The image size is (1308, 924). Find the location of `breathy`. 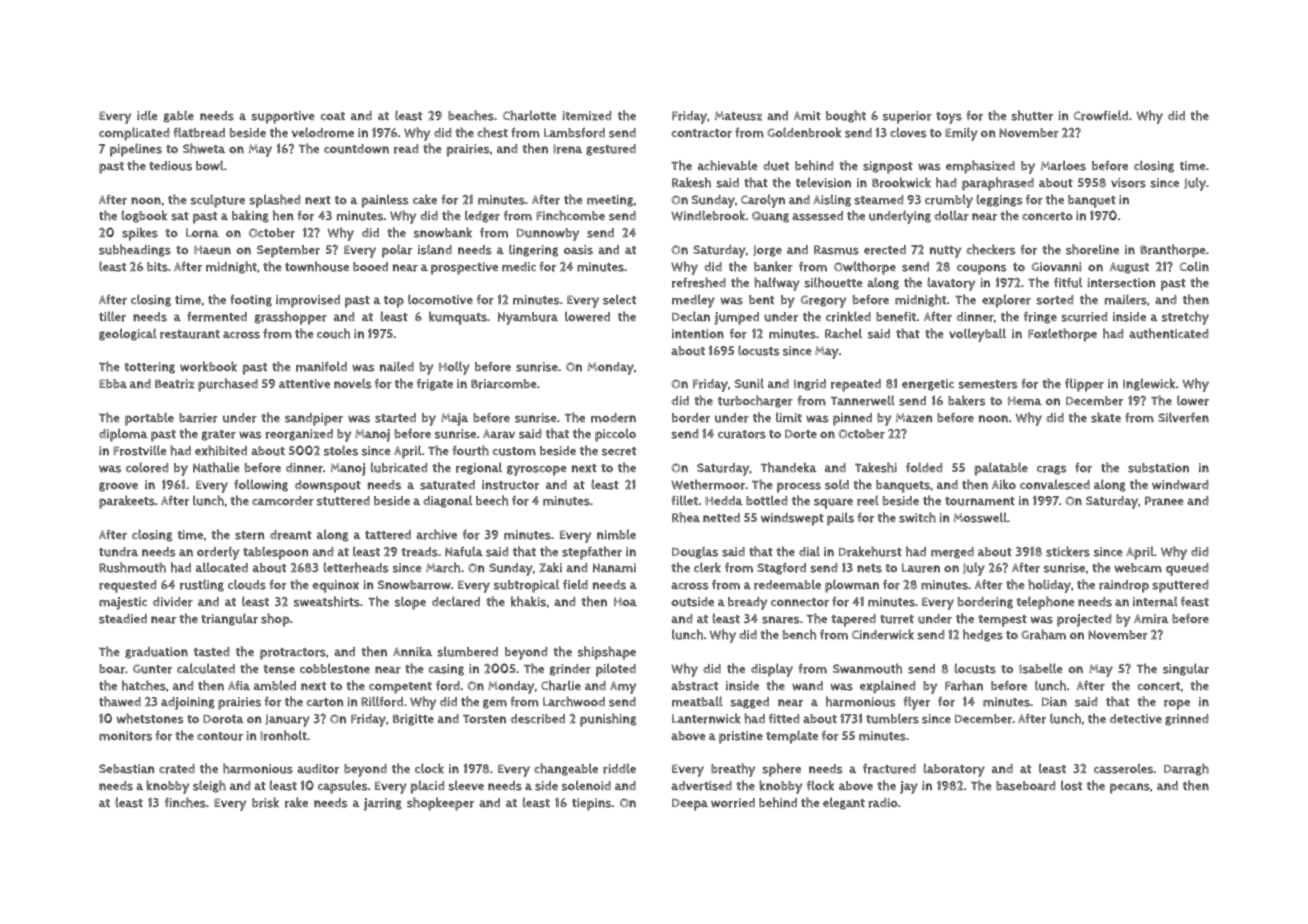

breathy is located at coordinates (733, 770).
